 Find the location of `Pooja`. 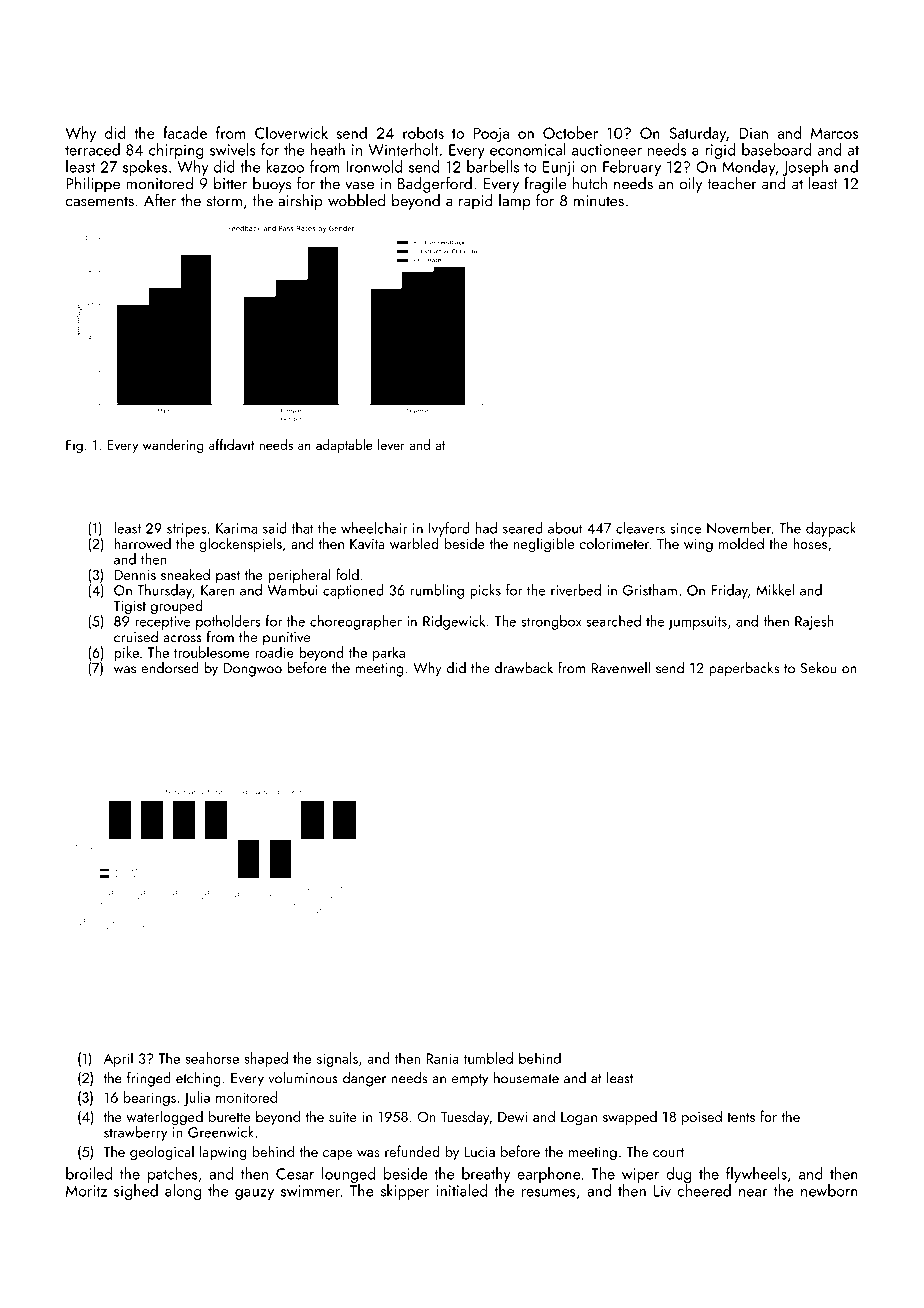

Pooja is located at coordinates (491, 134).
